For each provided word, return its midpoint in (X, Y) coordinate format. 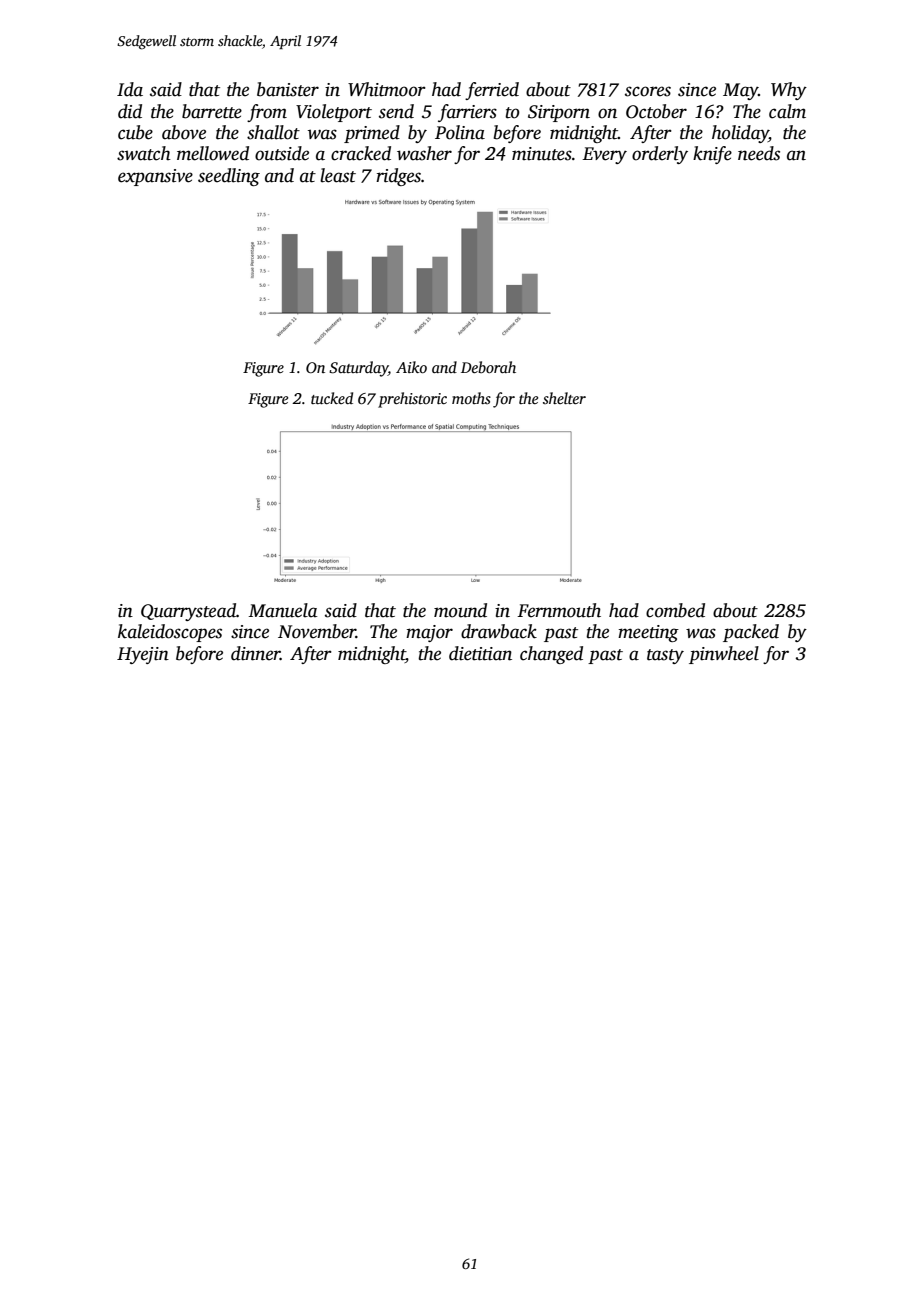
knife (712, 155)
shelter (564, 398)
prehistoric (412, 400)
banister (288, 89)
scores (648, 91)
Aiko (411, 367)
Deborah (488, 367)
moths (471, 398)
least (338, 175)
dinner (255, 653)
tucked (332, 398)
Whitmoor (387, 89)
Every (604, 155)
